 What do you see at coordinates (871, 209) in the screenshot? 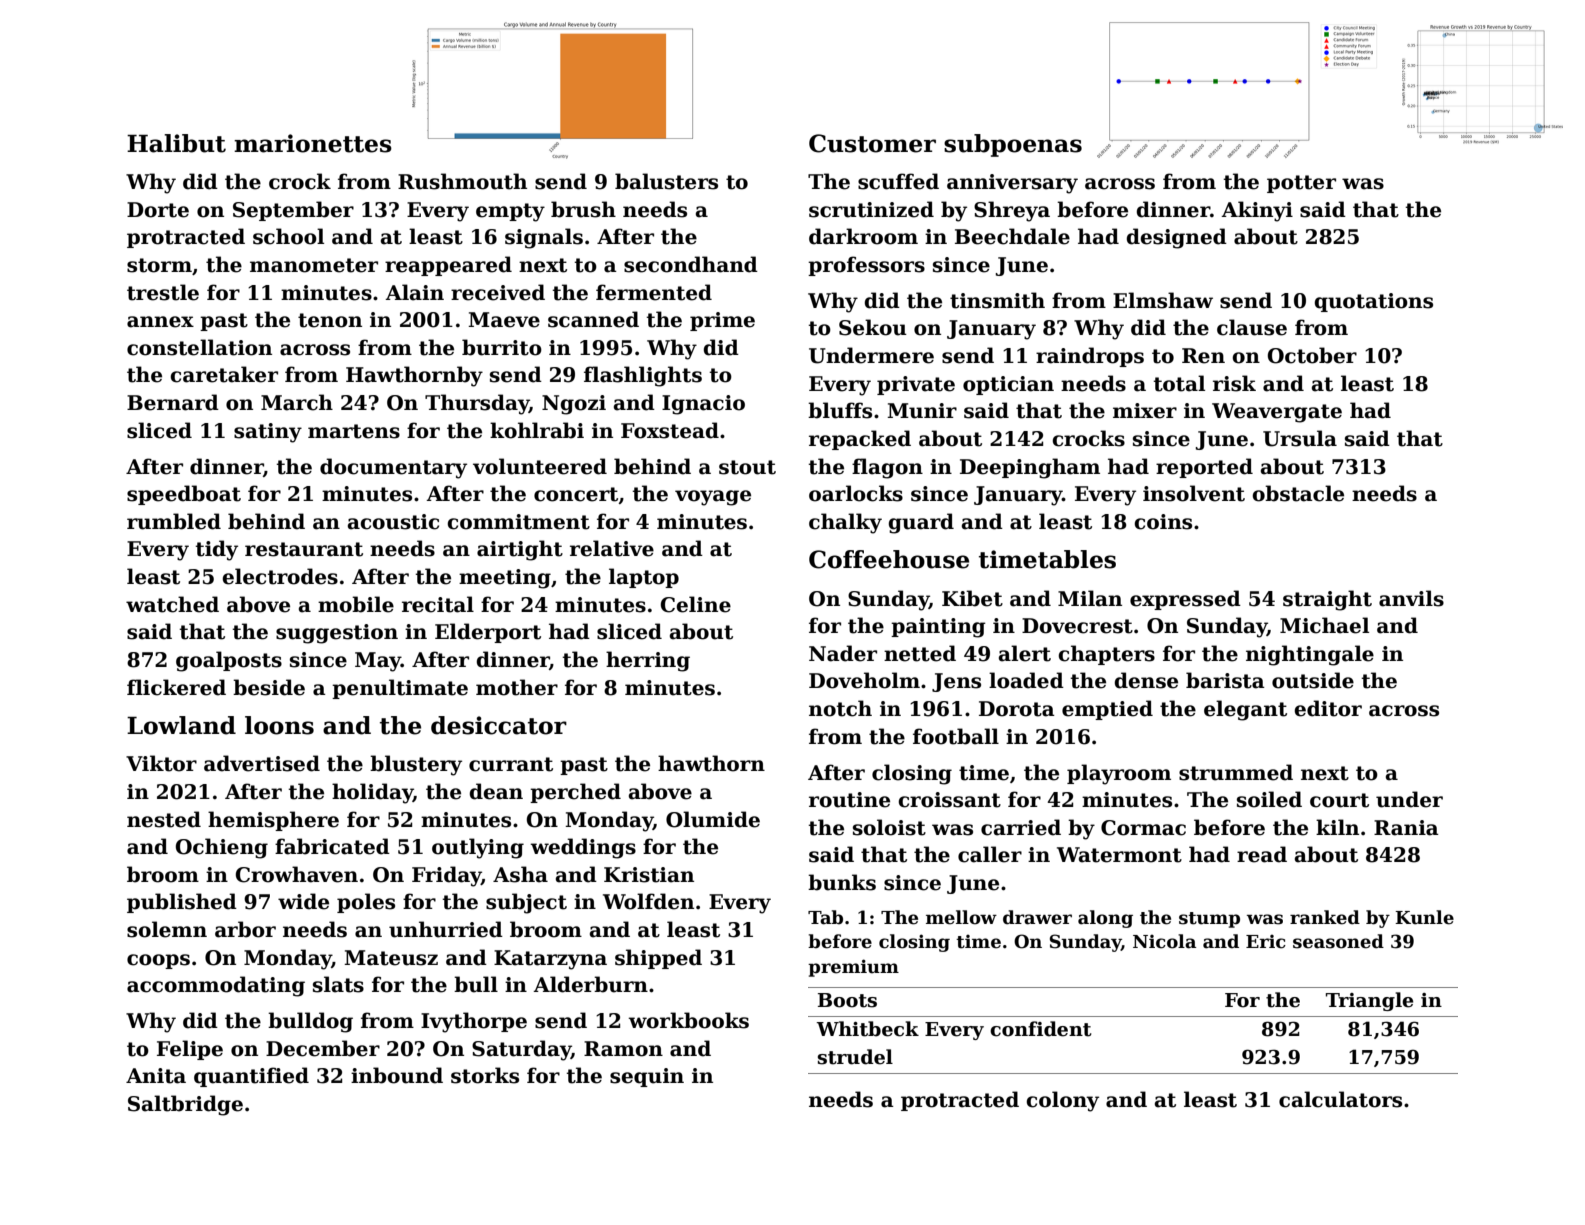
I see `scrutinized` at bounding box center [871, 209].
